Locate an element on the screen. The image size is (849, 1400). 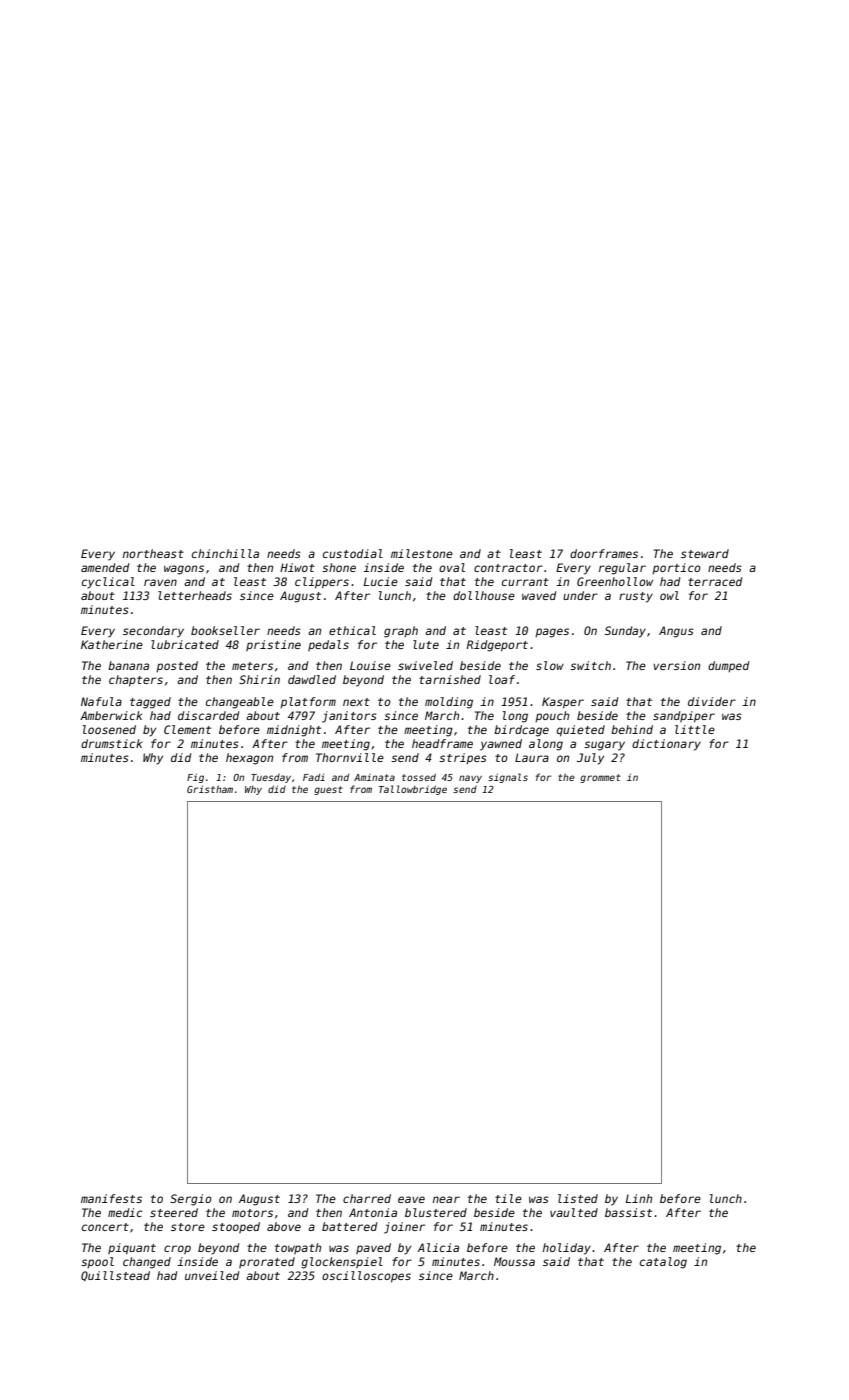
Linh is located at coordinates (639, 1198).
